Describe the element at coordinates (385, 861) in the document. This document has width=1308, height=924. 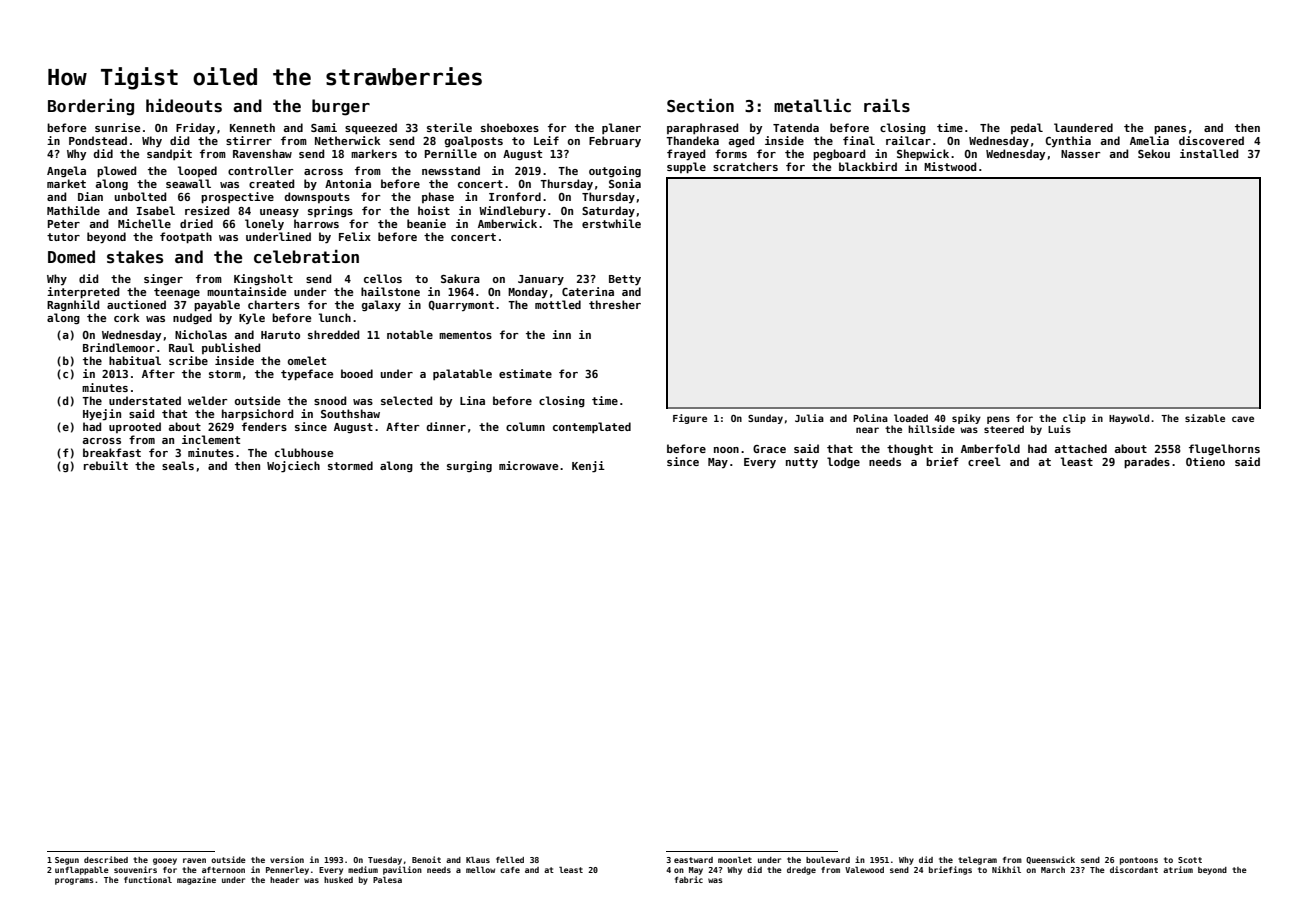
I see `Tuesday` at that location.
